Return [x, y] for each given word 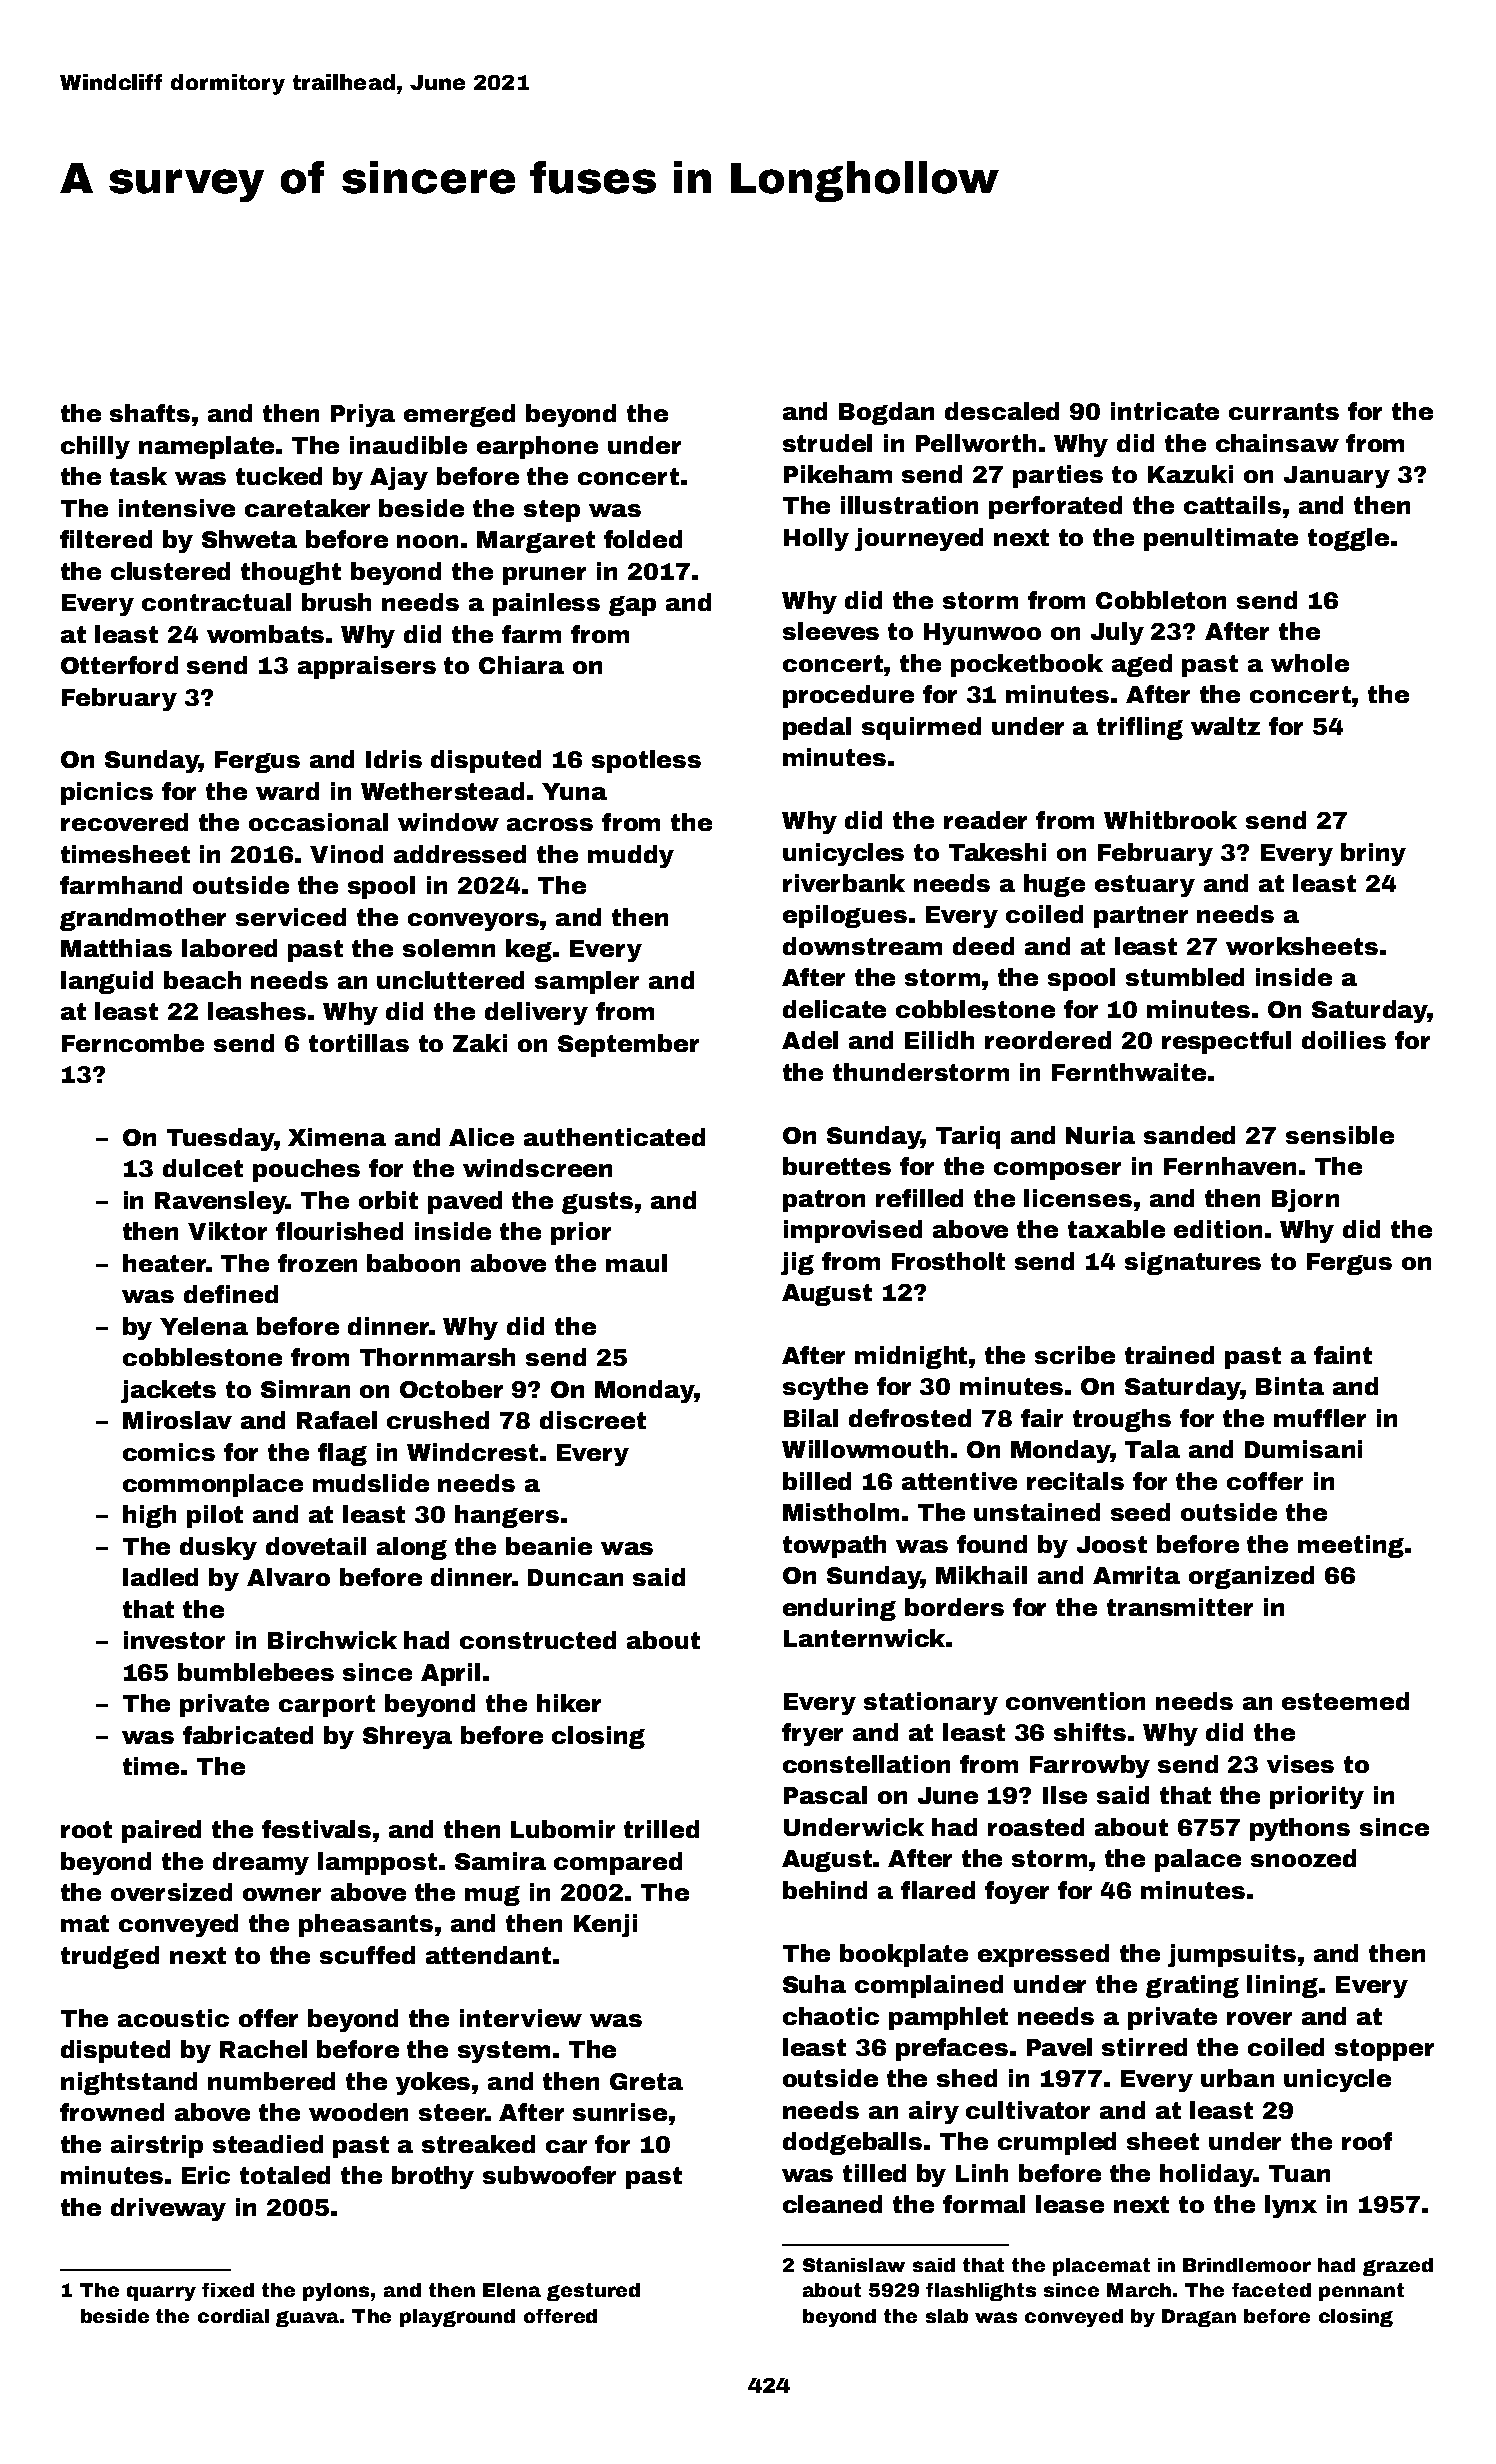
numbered [271, 2081]
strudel [827, 443]
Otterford [119, 665]
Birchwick [332, 1640]
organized [1251, 1577]
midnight [911, 1357]
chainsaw [1277, 443]
